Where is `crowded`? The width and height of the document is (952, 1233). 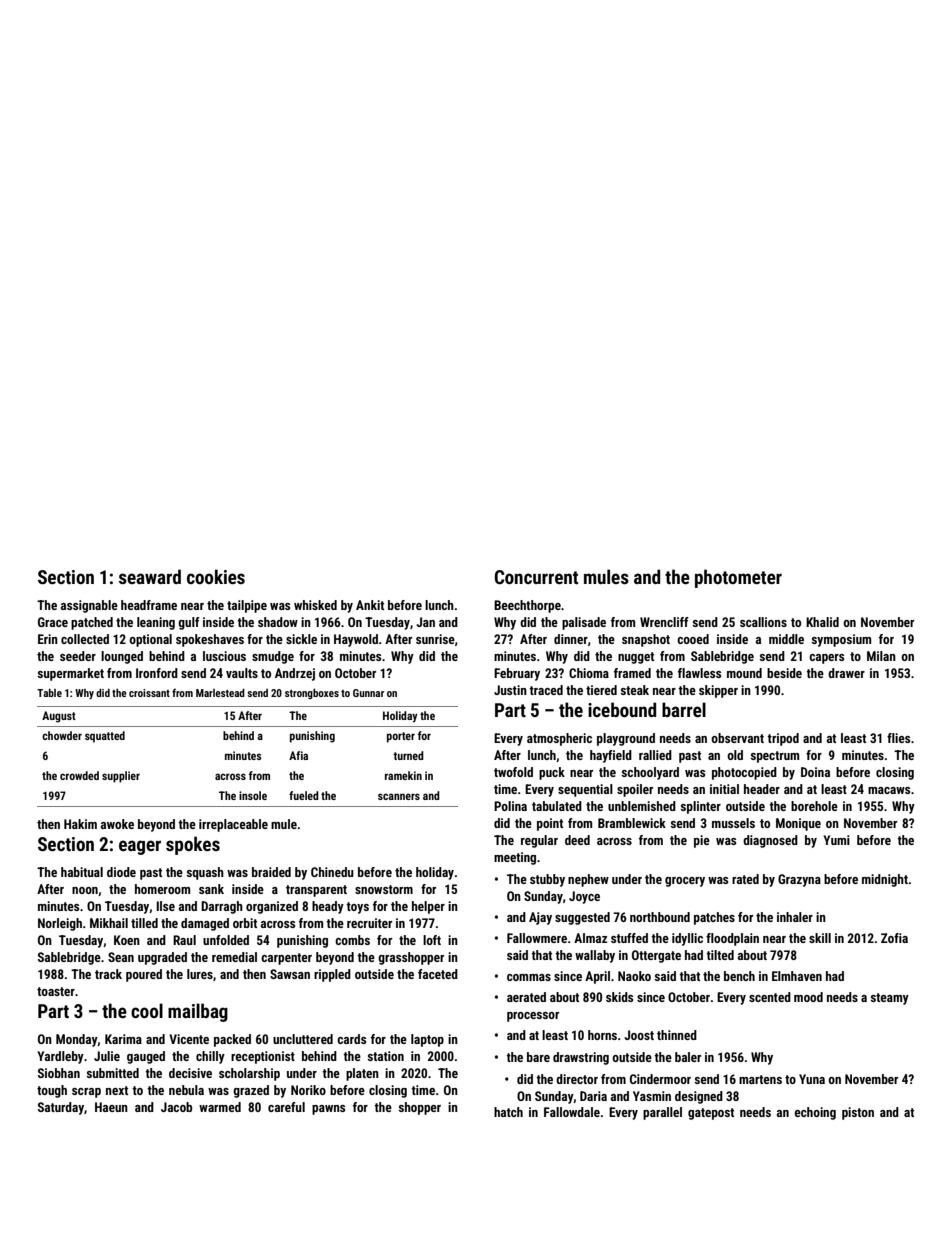 crowded is located at coordinates (79, 775).
